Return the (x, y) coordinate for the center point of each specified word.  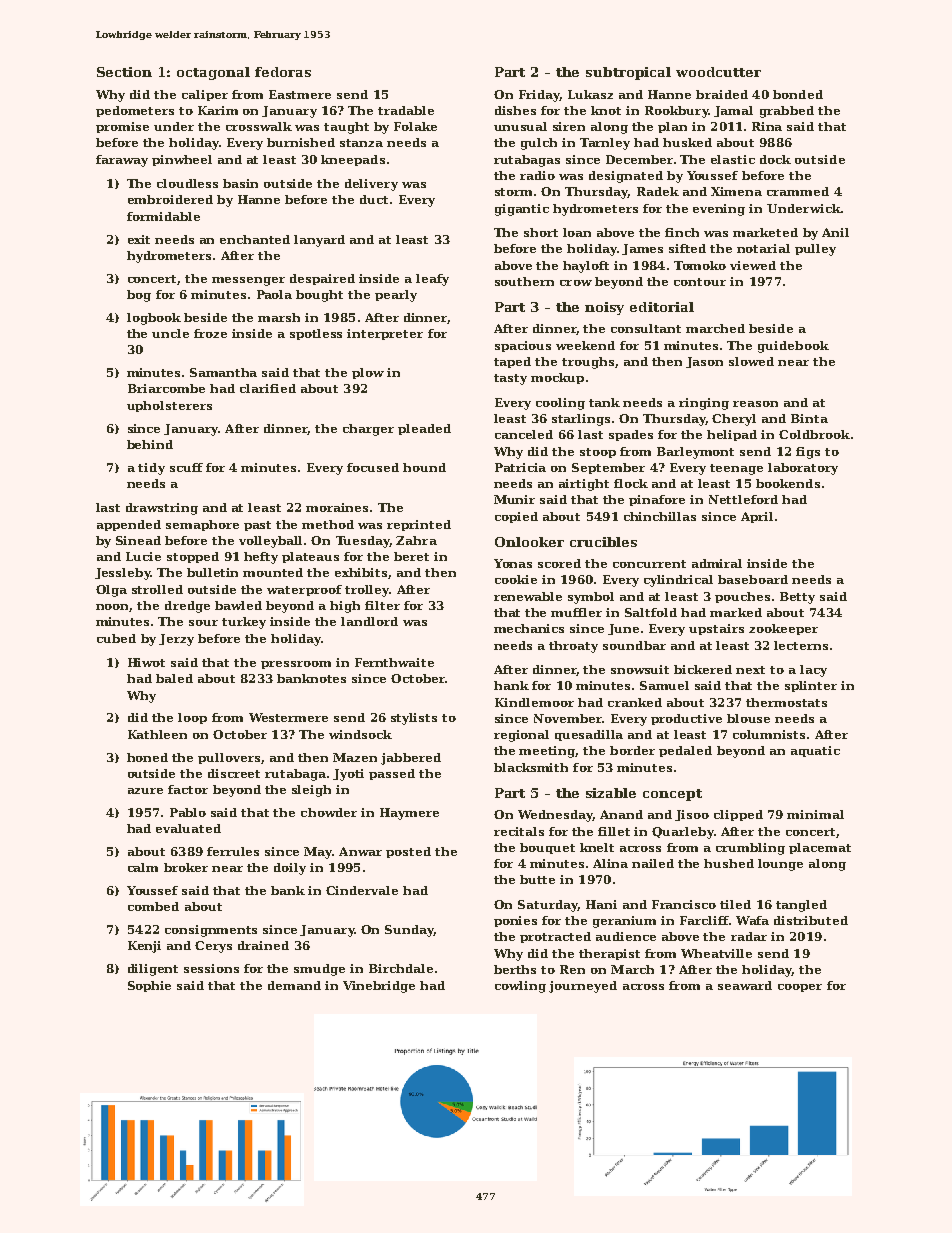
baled (174, 678)
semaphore (202, 525)
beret (411, 556)
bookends (788, 483)
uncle (170, 333)
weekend (585, 345)
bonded (798, 94)
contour (700, 282)
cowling (520, 987)
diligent (153, 970)
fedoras (283, 72)
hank (511, 685)
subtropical (628, 73)
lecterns (801, 645)
